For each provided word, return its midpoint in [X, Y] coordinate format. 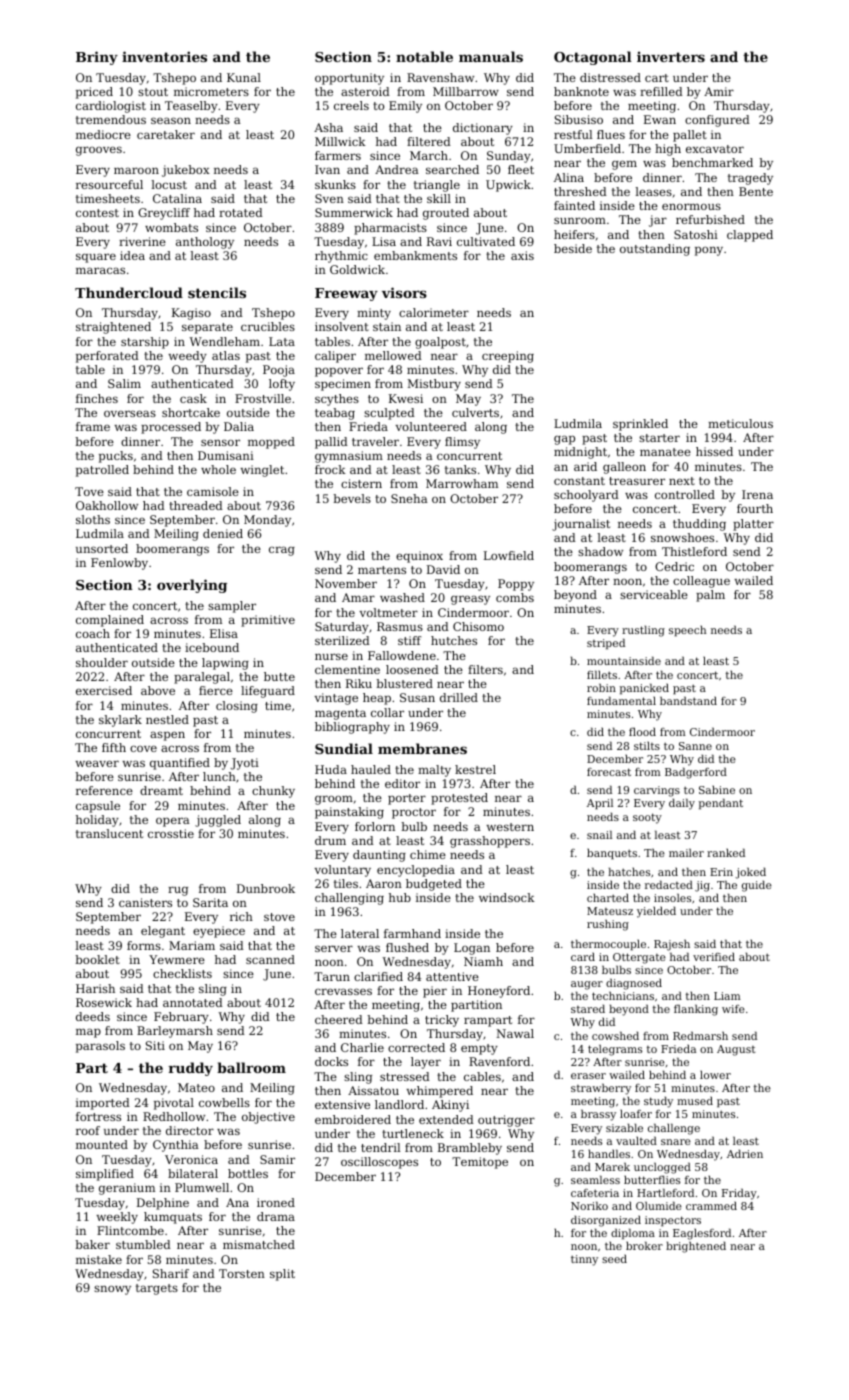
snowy [112, 1290]
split [282, 1275]
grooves [99, 151]
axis [522, 255]
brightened [696, 1247]
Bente [756, 191]
